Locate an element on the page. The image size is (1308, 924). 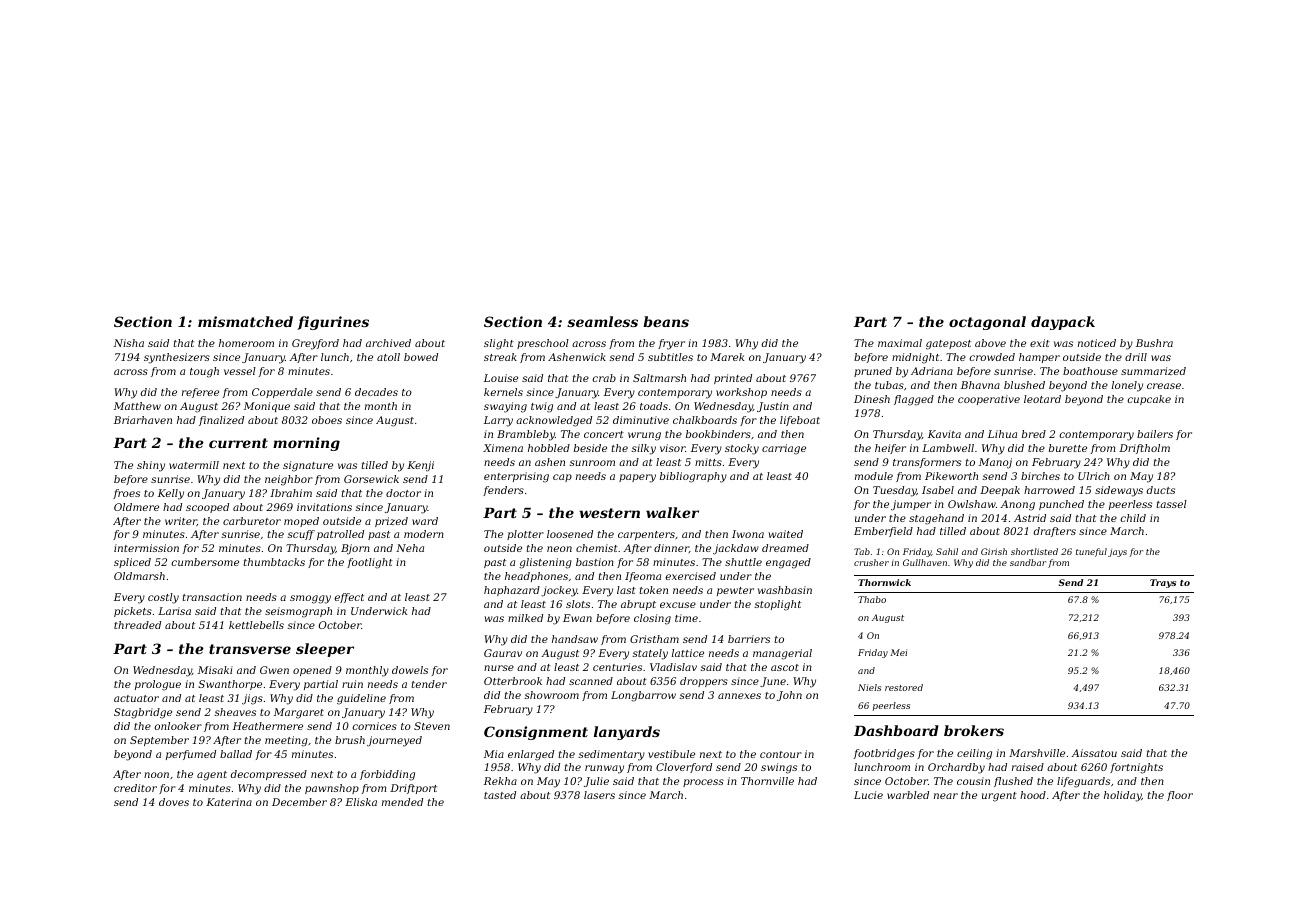
cooperative is located at coordinates (989, 400).
